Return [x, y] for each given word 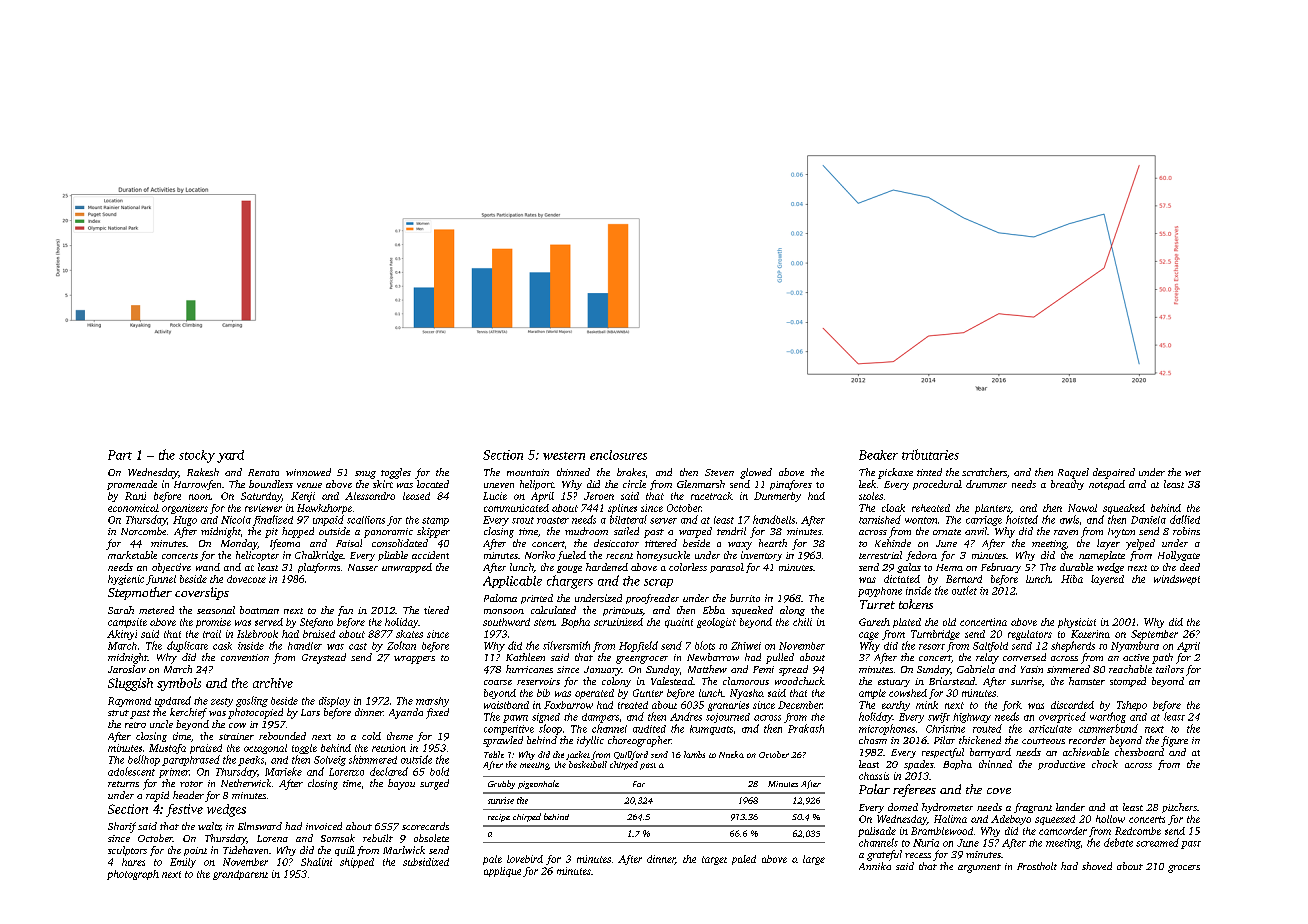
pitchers [1179, 808]
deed [1190, 567]
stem [544, 622]
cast [358, 646]
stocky [197, 456]
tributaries [930, 454]
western [564, 456]
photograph [133, 875]
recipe [499, 818]
